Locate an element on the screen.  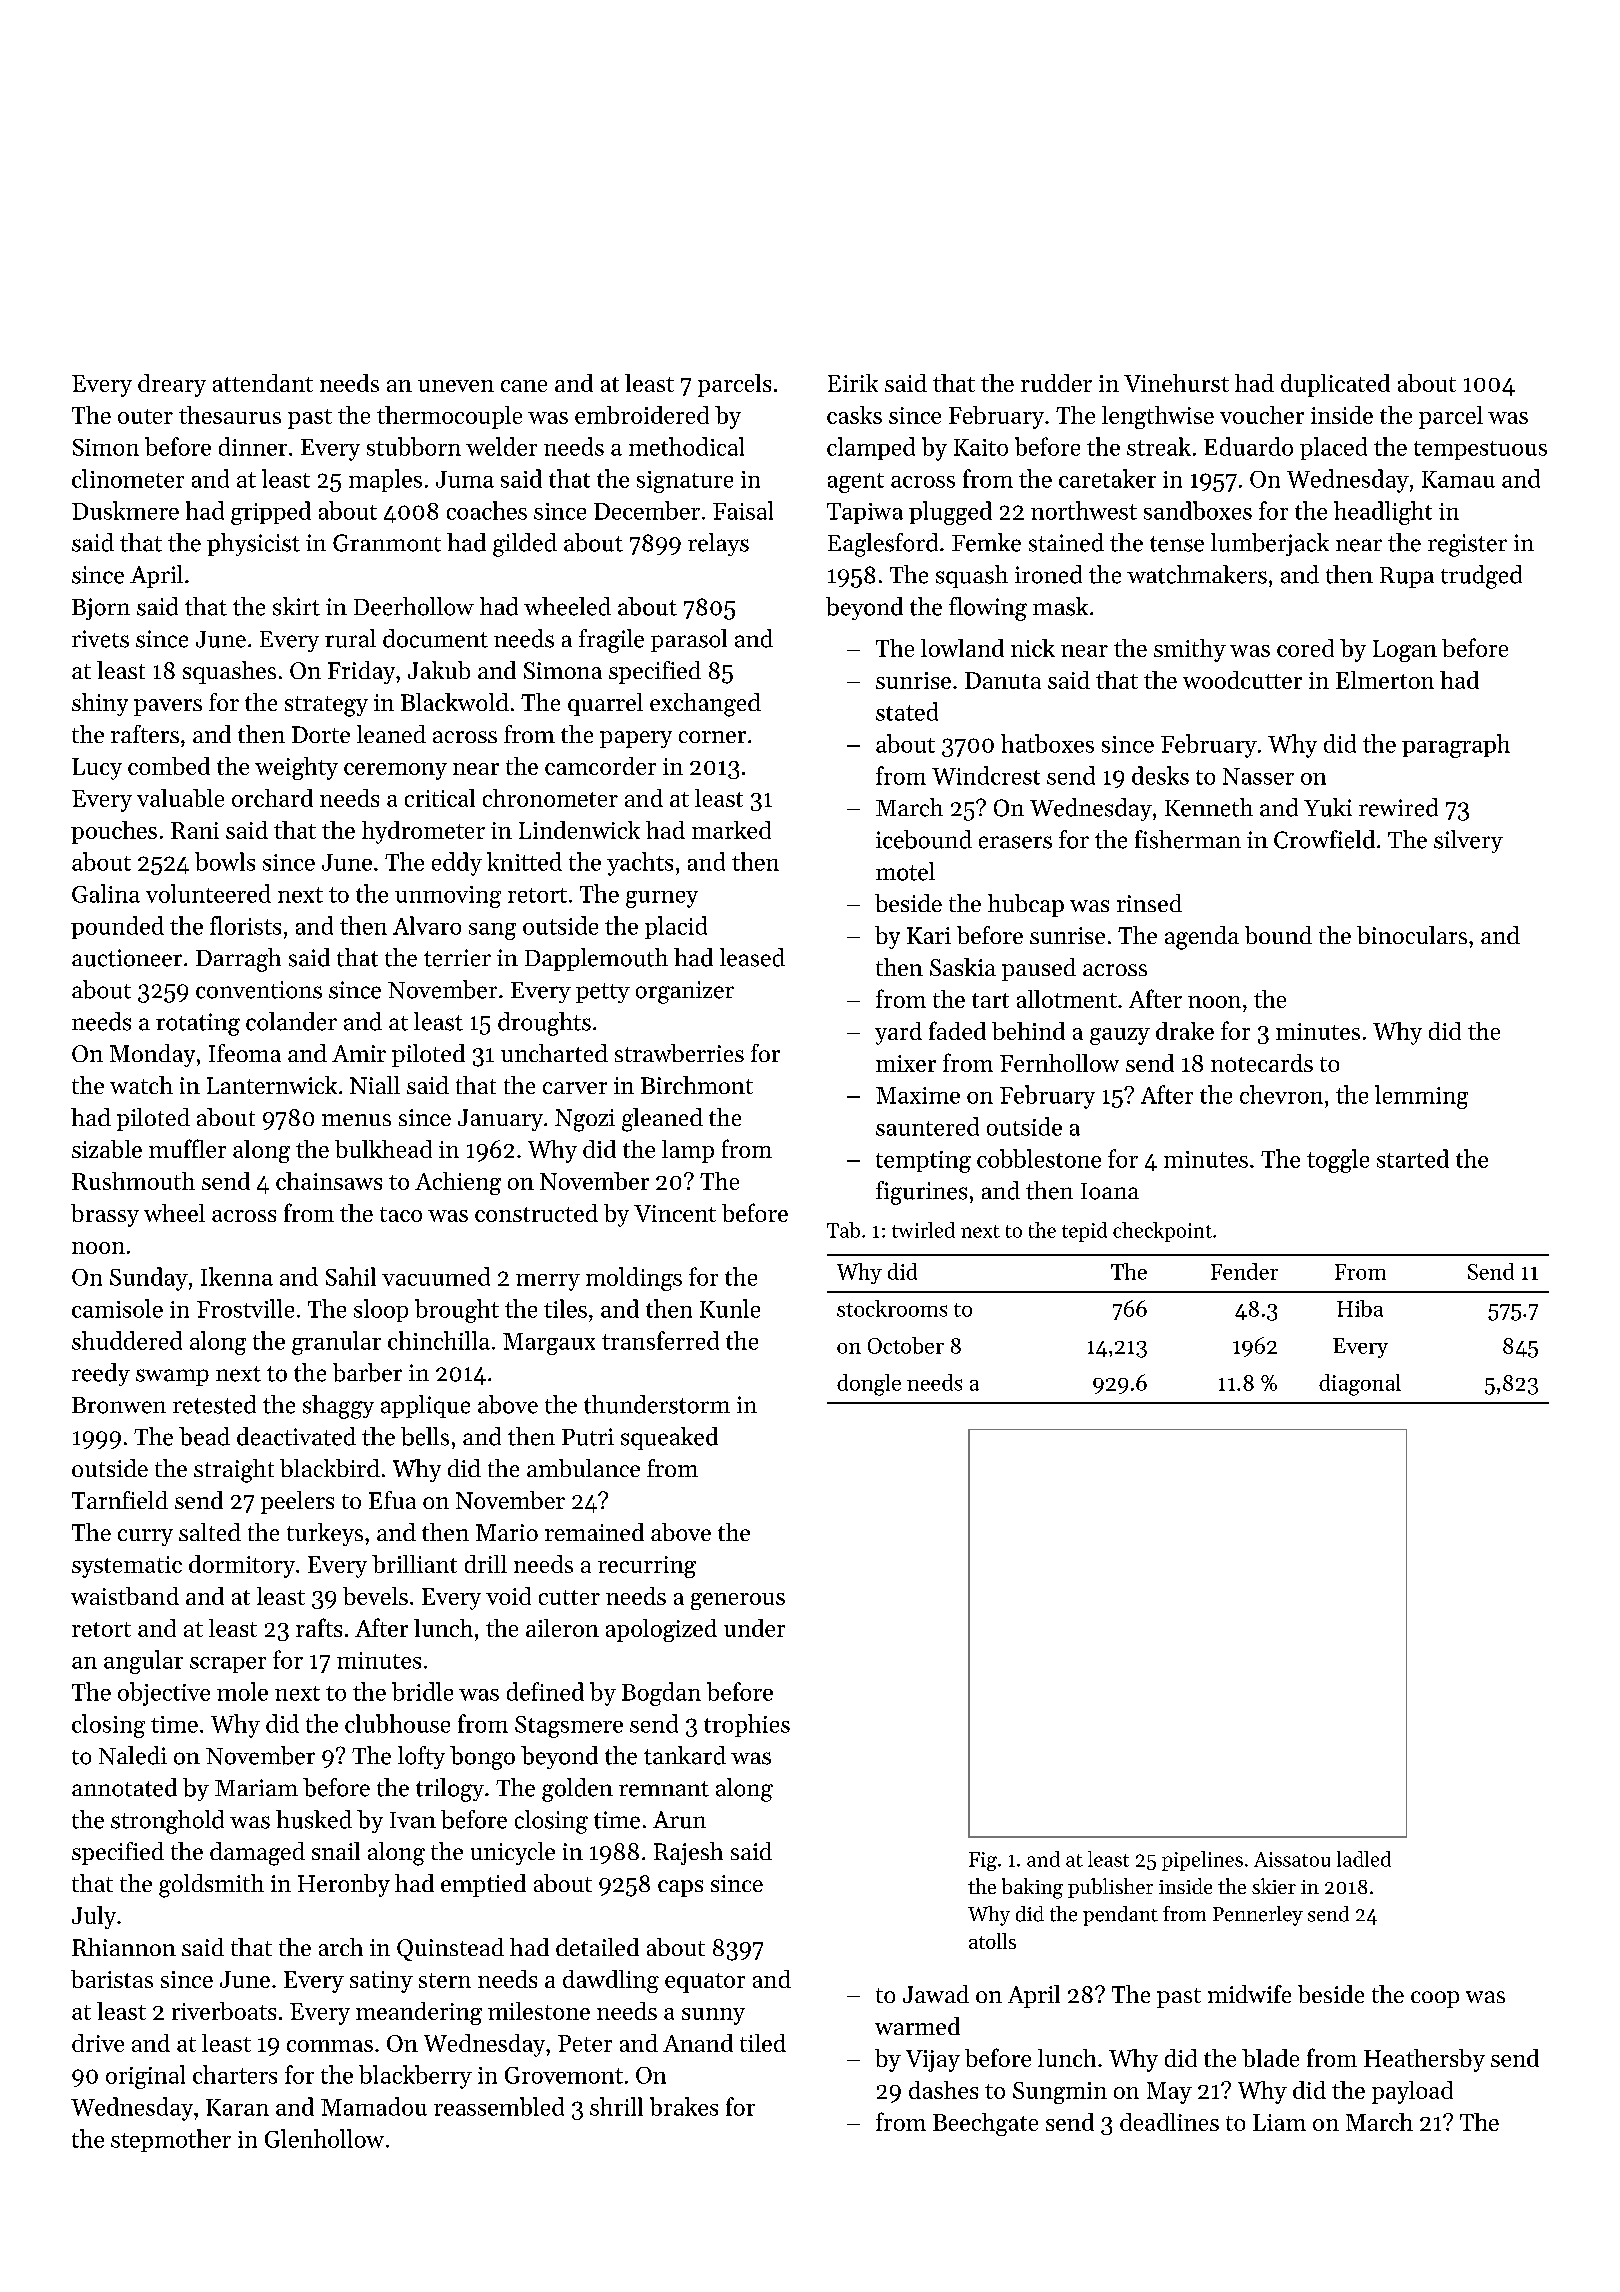
coop is located at coordinates (1435, 1999).
